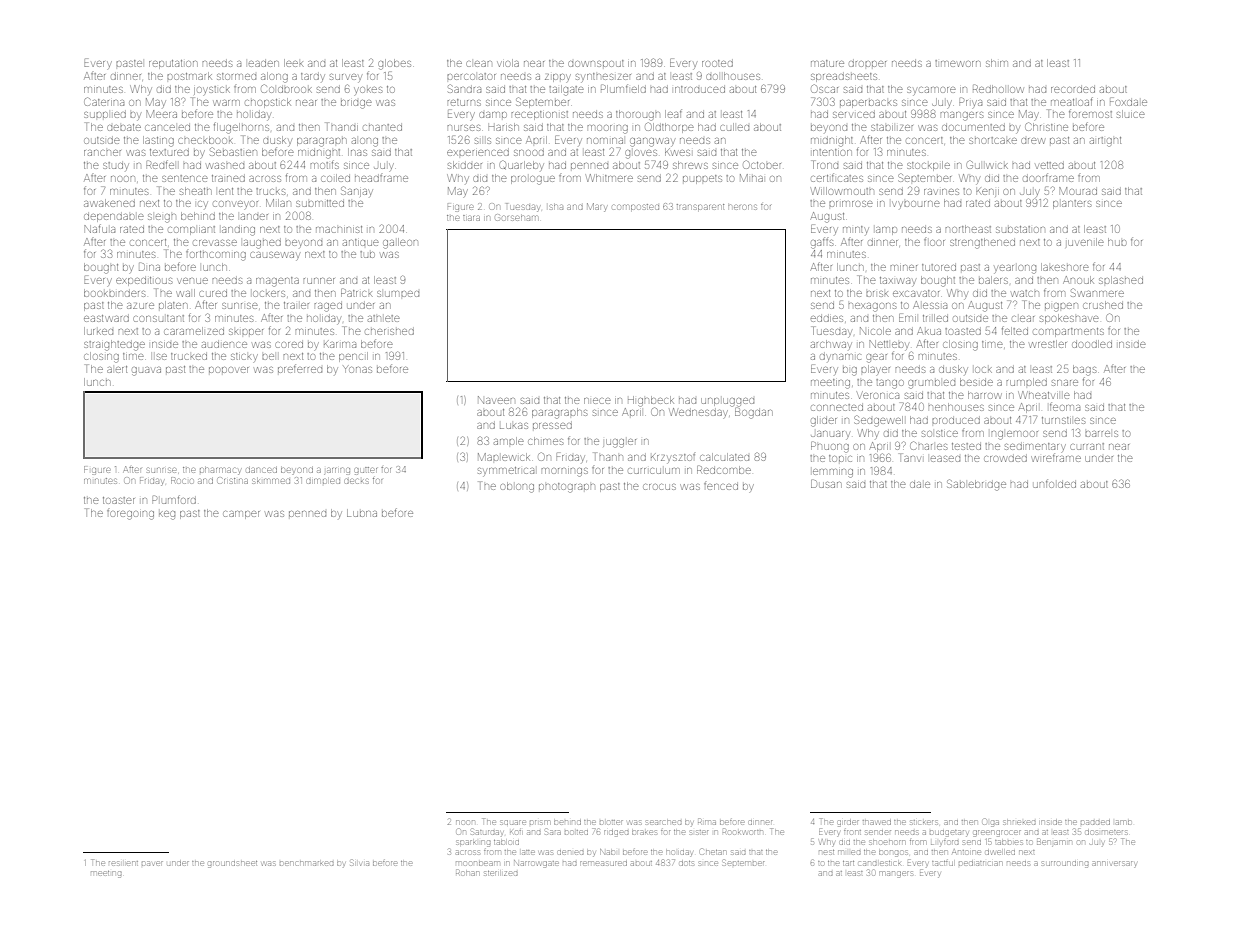 The width and height of the image is (1233, 952). What do you see at coordinates (987, 164) in the image?
I see `Gullwick` at bounding box center [987, 164].
